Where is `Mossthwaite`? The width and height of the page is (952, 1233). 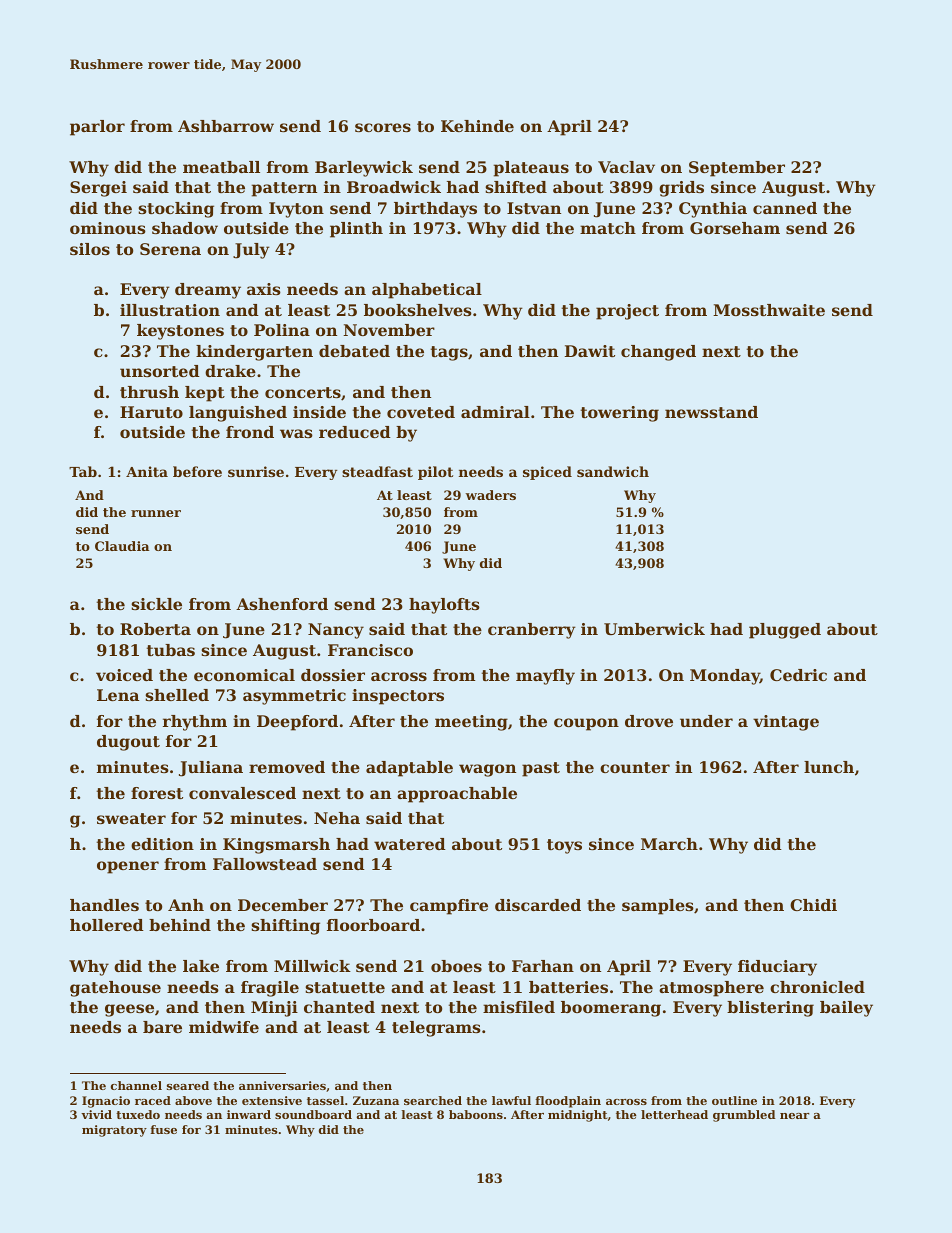
Mossthwaite is located at coordinates (769, 310).
